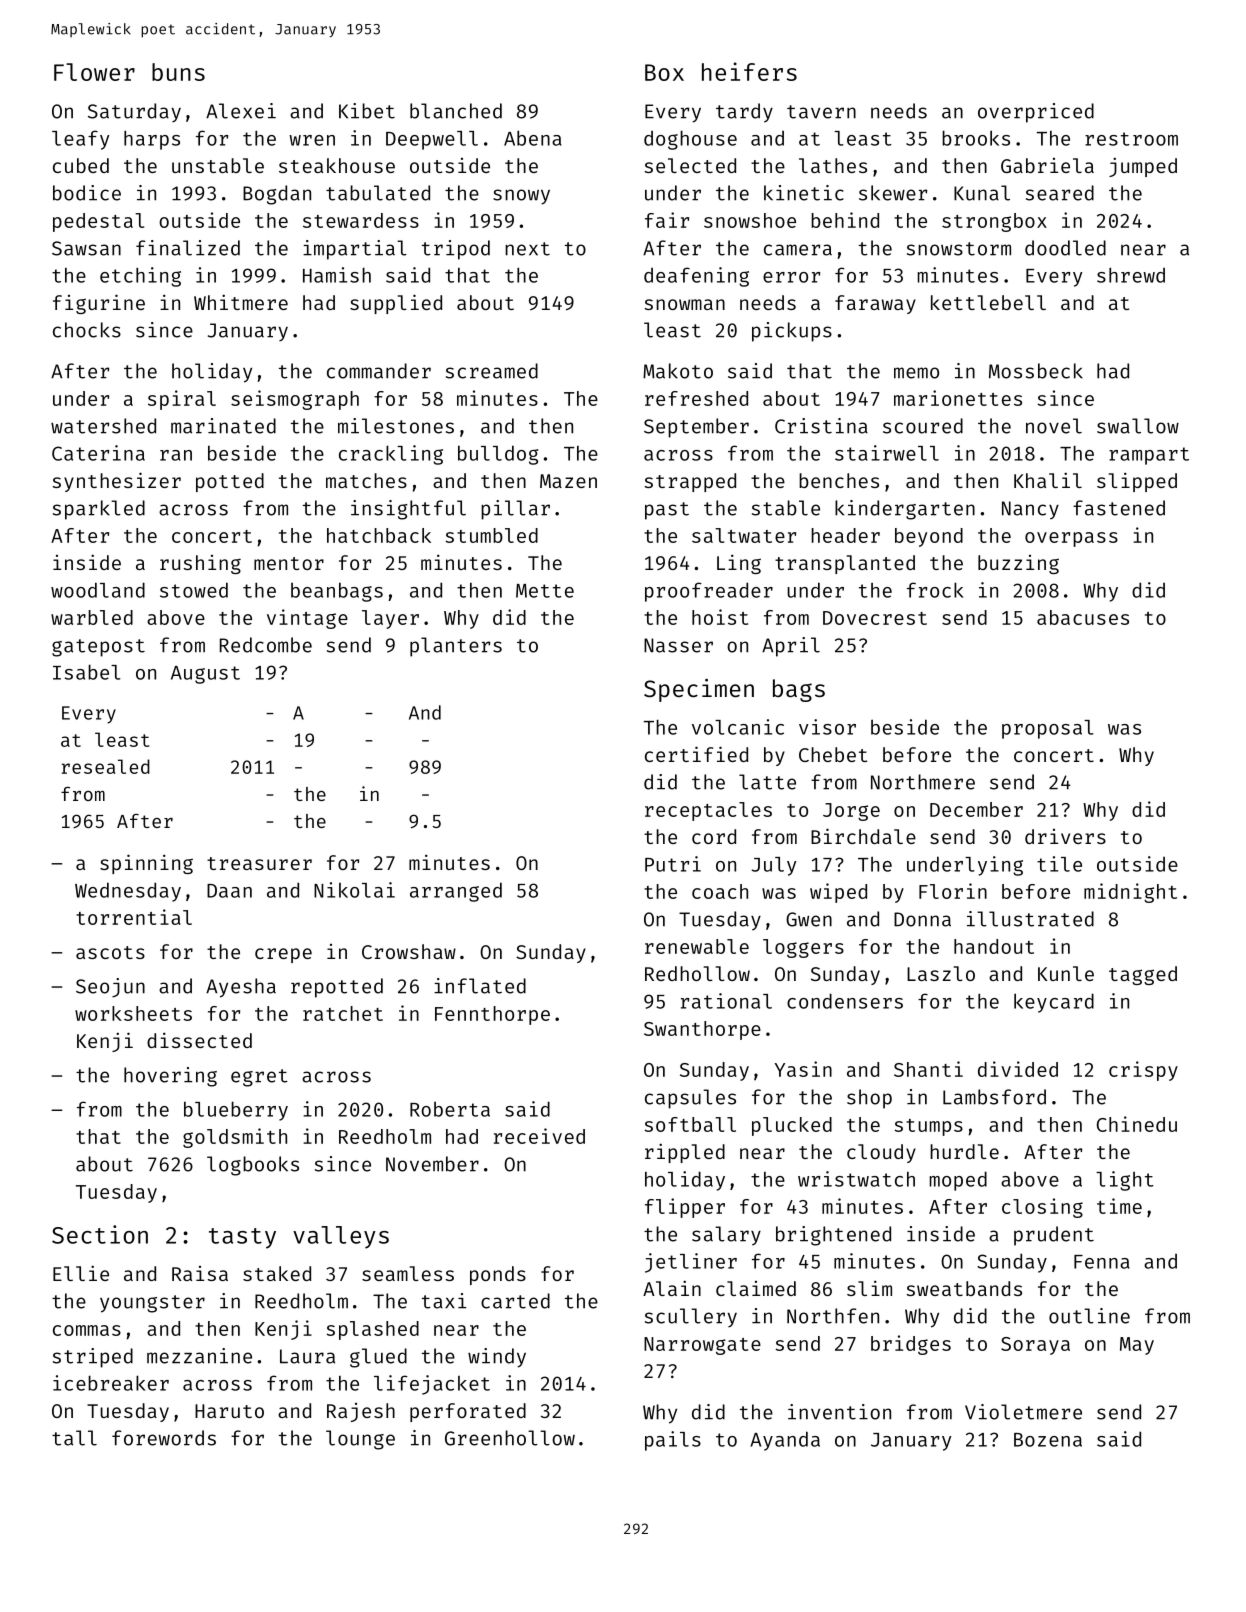 This screenshot has height=1612, width=1246. Describe the element at coordinates (792, 332) in the screenshot. I see `pickups` at that location.
